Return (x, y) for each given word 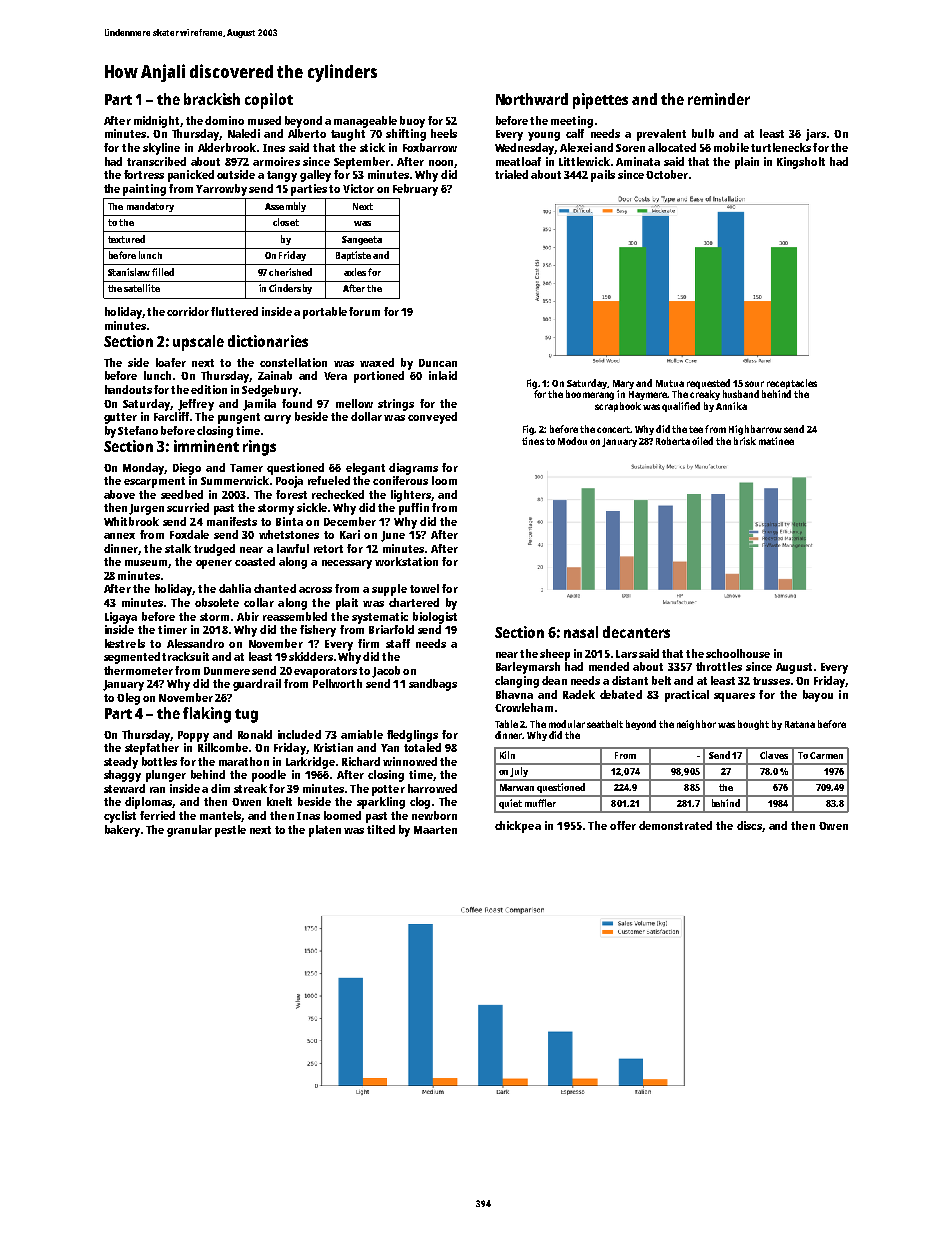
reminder (719, 99)
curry (277, 419)
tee (696, 429)
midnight (156, 122)
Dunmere (227, 671)
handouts (128, 389)
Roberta (673, 441)
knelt (279, 801)
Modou (572, 441)
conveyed (432, 418)
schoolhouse (738, 653)
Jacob (386, 672)
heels (444, 133)
